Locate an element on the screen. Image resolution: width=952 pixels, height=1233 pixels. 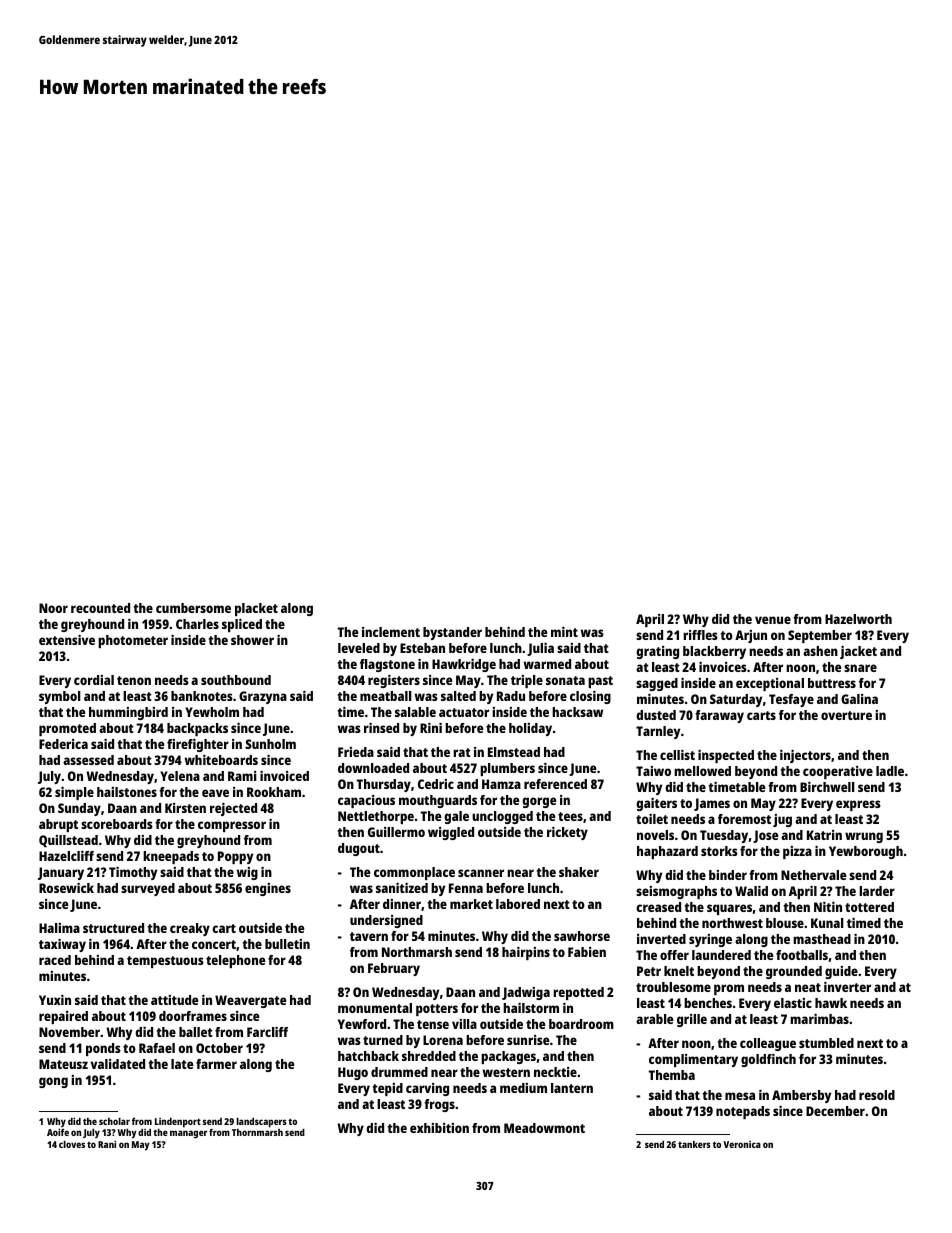
squares is located at coordinates (729, 909).
